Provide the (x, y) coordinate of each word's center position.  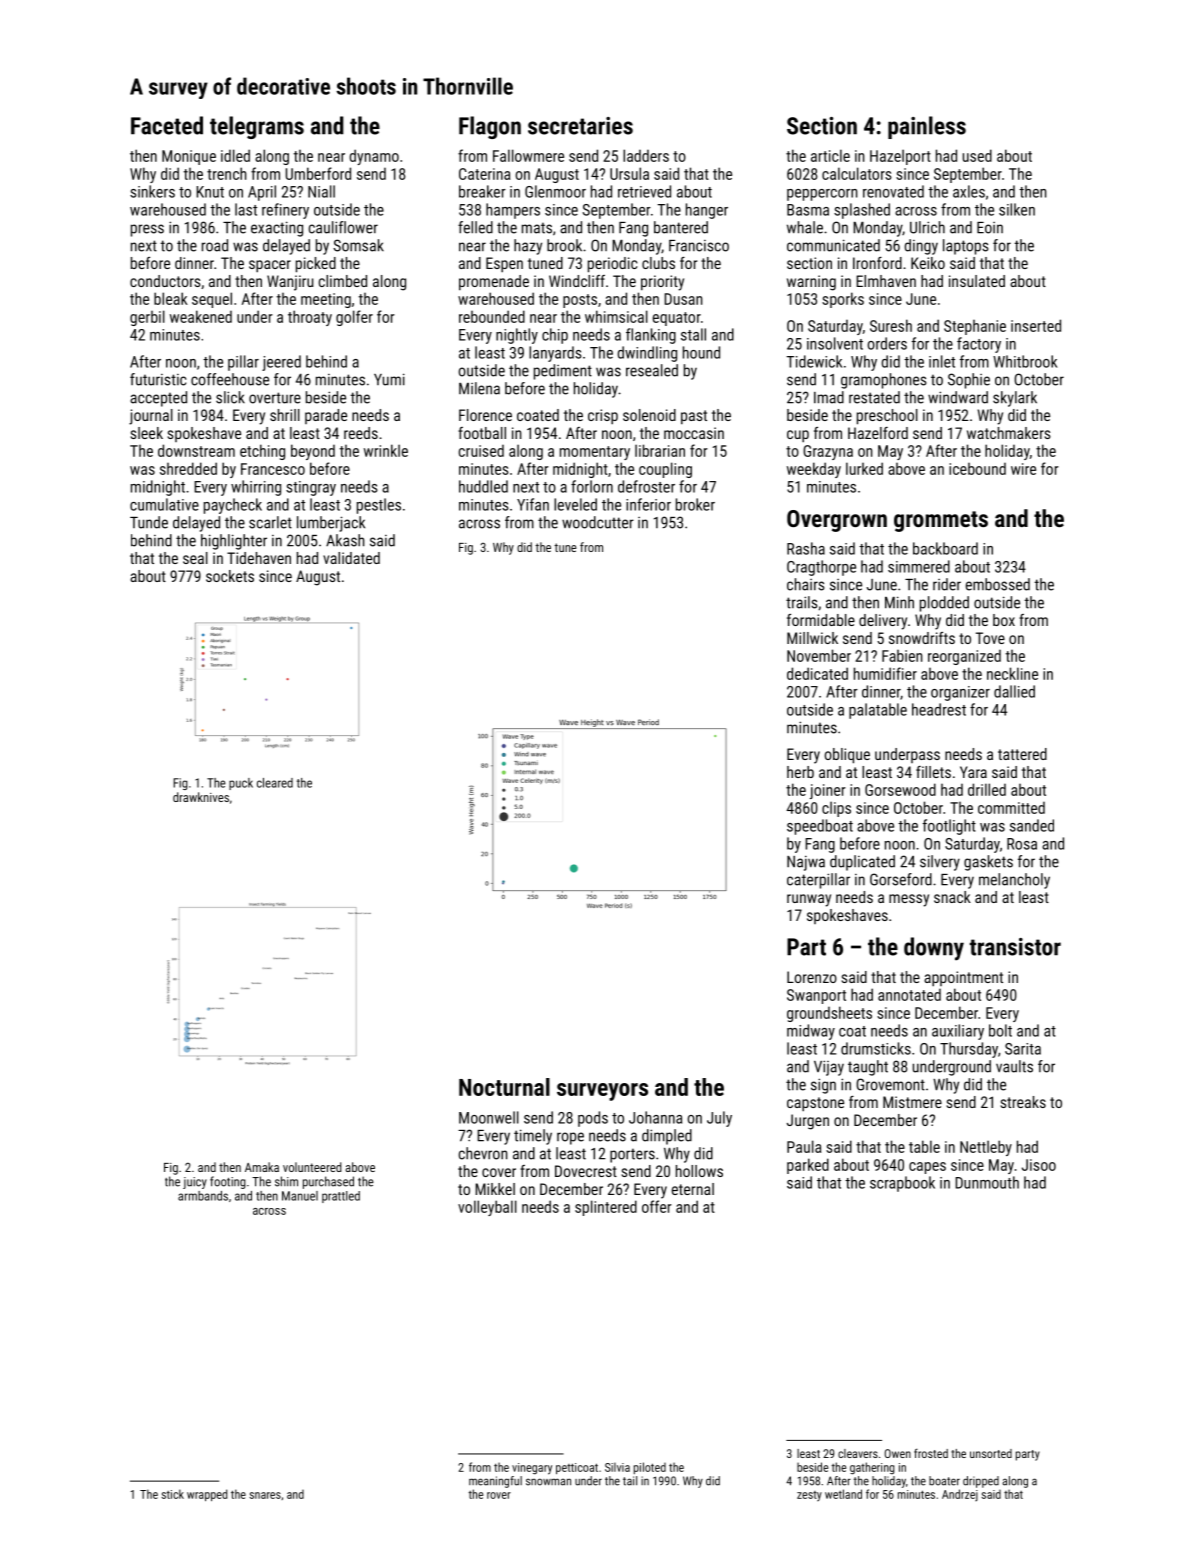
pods (593, 1119)
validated (351, 558)
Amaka (262, 1167)
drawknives (201, 797)
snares (265, 1495)
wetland (843, 1494)
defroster (646, 486)
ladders (646, 155)
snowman (548, 1482)
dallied (1014, 691)
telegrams (257, 127)
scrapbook (902, 1184)
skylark (1015, 399)
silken (1017, 209)
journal (151, 417)
